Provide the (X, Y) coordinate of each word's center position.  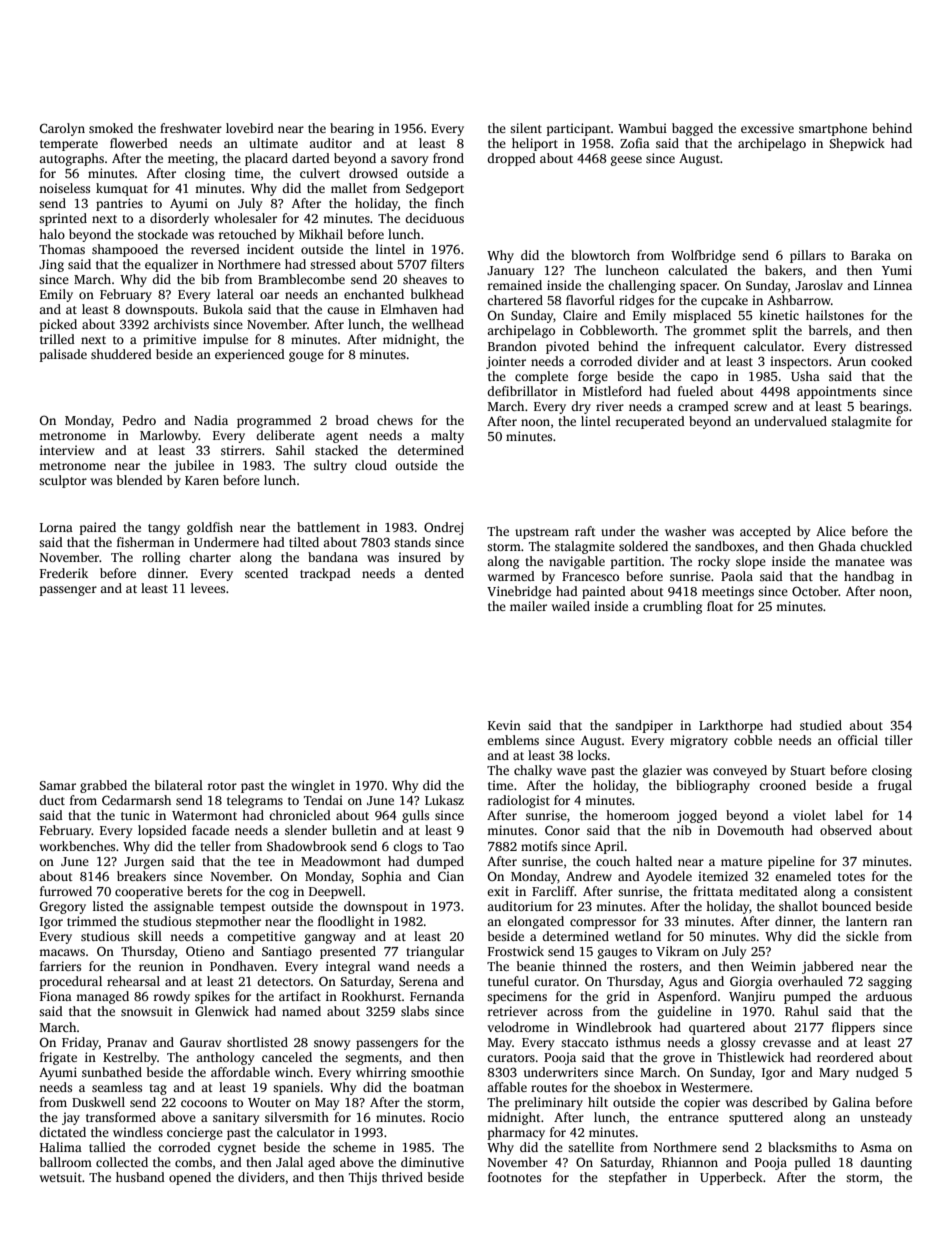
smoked (111, 128)
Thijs (363, 1178)
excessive (767, 128)
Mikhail (321, 234)
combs (193, 1162)
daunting (886, 1163)
